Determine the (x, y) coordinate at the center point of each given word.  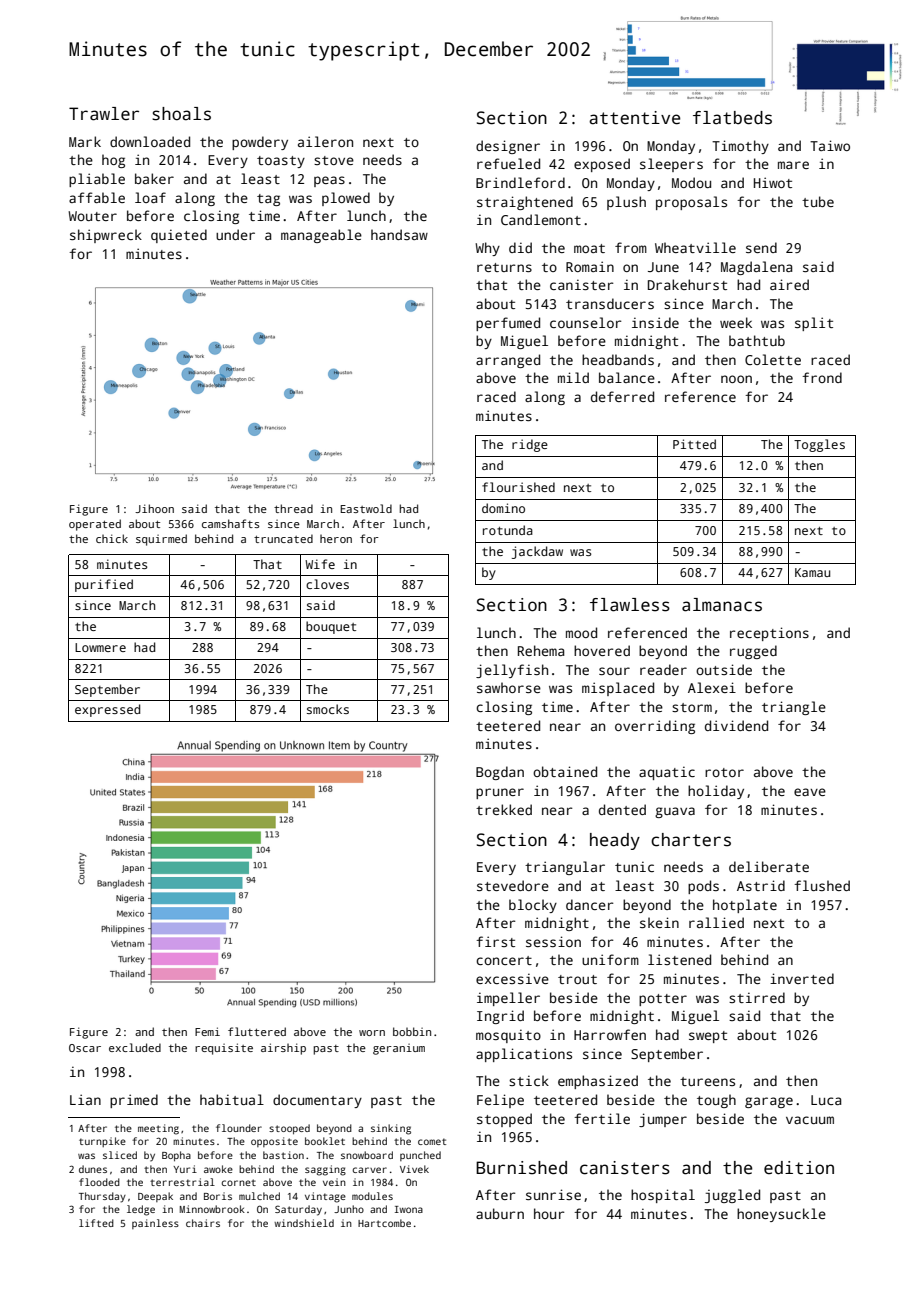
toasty (281, 162)
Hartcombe (384, 1223)
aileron (325, 141)
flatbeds (732, 118)
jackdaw (537, 552)
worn (372, 1033)
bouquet (331, 627)
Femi (207, 1031)
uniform (610, 959)
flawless (630, 605)
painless (155, 1224)
